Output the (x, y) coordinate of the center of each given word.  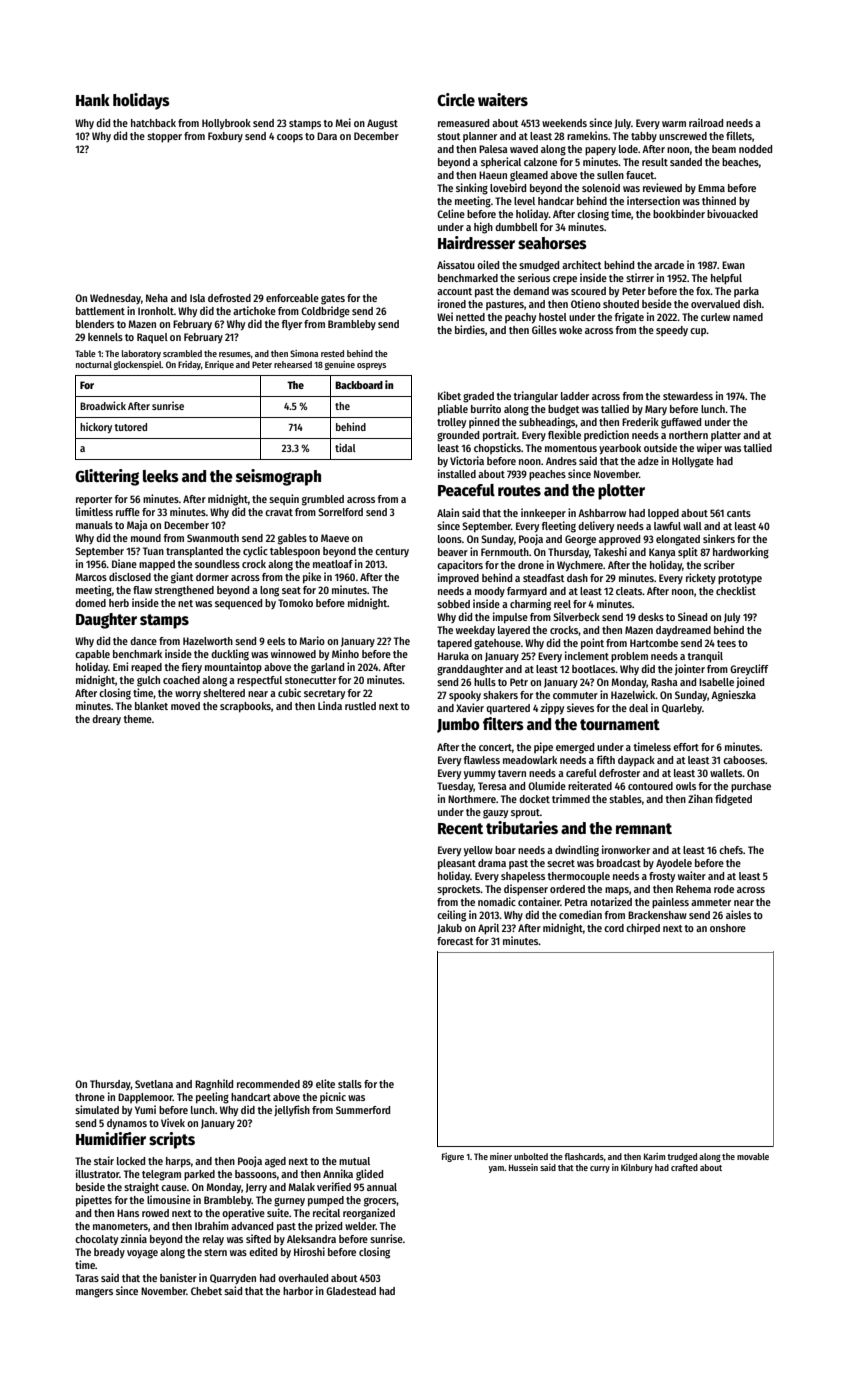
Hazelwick (633, 694)
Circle (456, 99)
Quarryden (233, 1279)
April (488, 929)
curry (600, 1169)
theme (137, 719)
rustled (360, 706)
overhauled (303, 1278)
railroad (706, 122)
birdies (470, 329)
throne (90, 1097)
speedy (672, 331)
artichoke (254, 310)
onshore (728, 928)
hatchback (153, 123)
